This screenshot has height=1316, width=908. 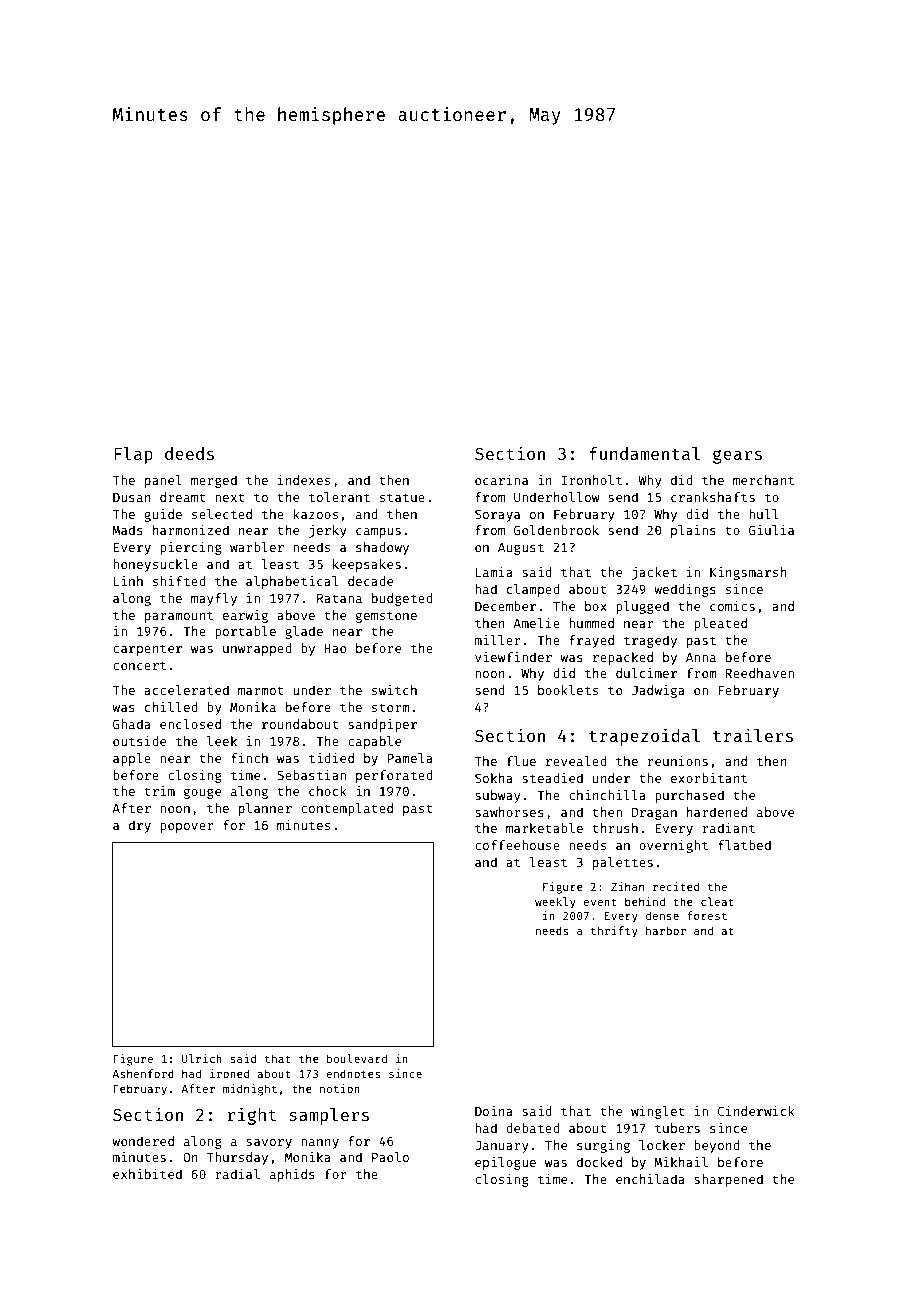 What do you see at coordinates (501, 480) in the screenshot?
I see `ocarina` at bounding box center [501, 480].
